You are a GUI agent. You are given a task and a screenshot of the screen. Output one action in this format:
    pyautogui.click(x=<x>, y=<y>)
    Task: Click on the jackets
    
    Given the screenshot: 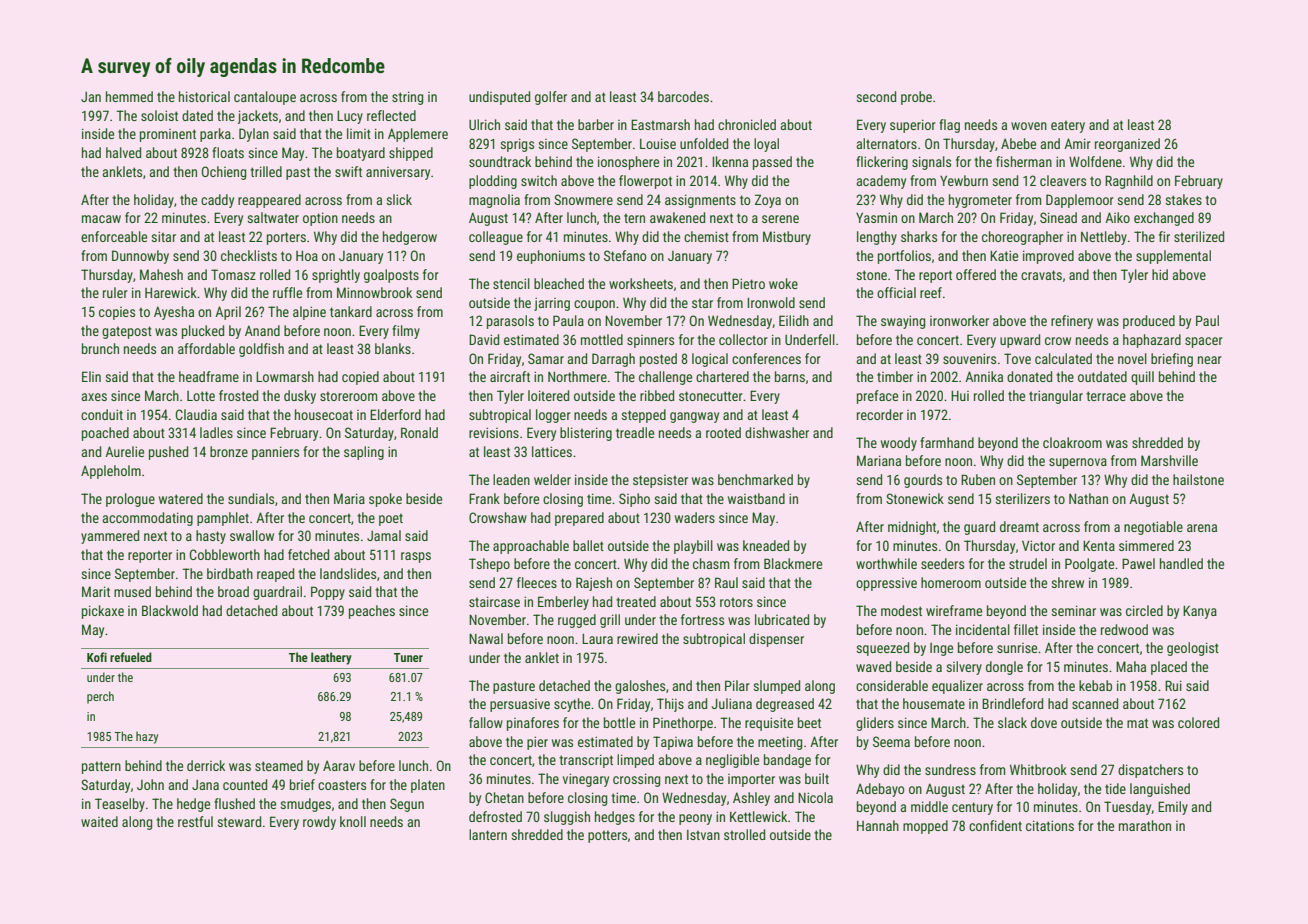 What is the action you would take?
    pyautogui.click(x=258, y=117)
